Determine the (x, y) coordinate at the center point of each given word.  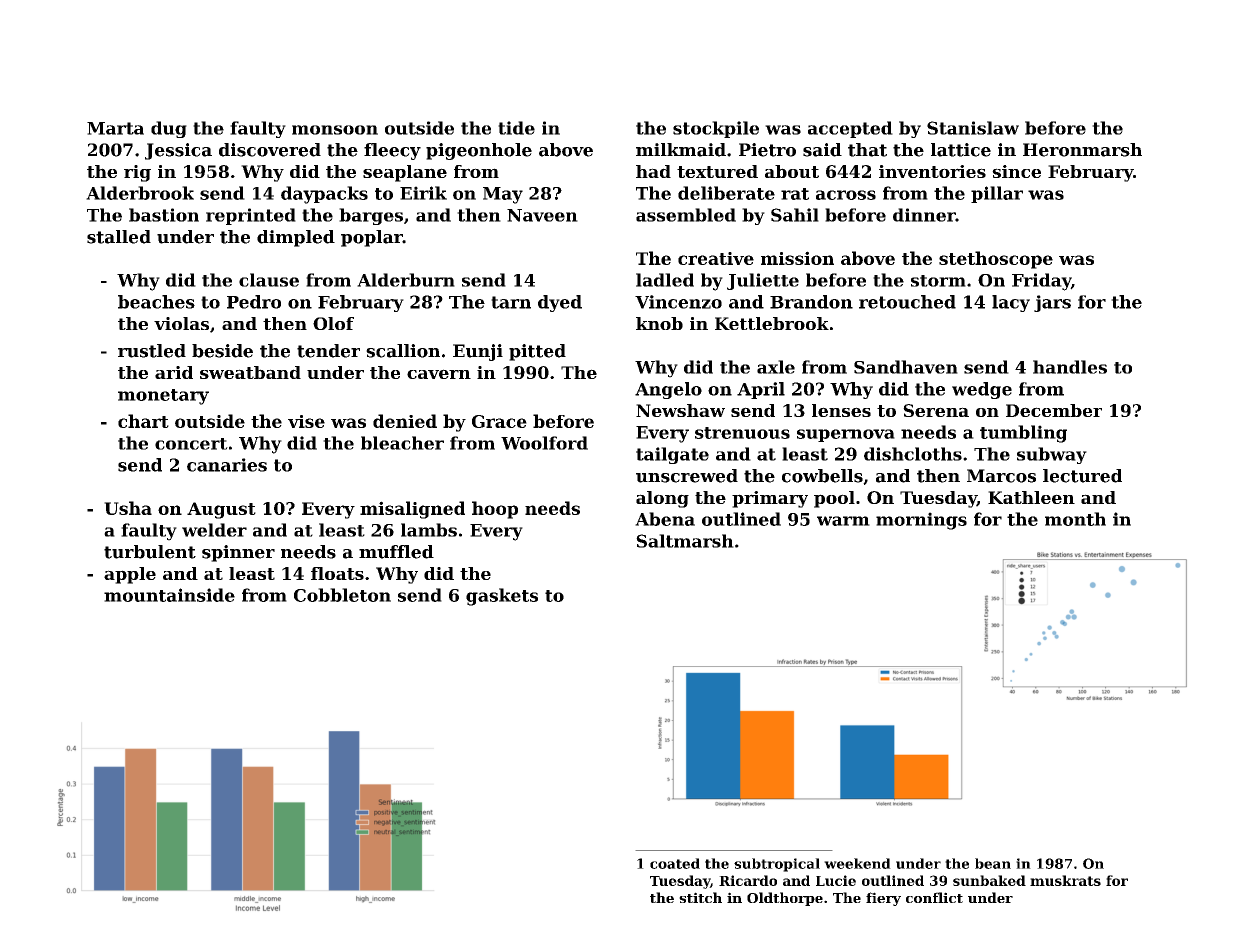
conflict (934, 897)
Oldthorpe (785, 899)
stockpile (716, 129)
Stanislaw (973, 128)
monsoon (335, 130)
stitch (700, 897)
